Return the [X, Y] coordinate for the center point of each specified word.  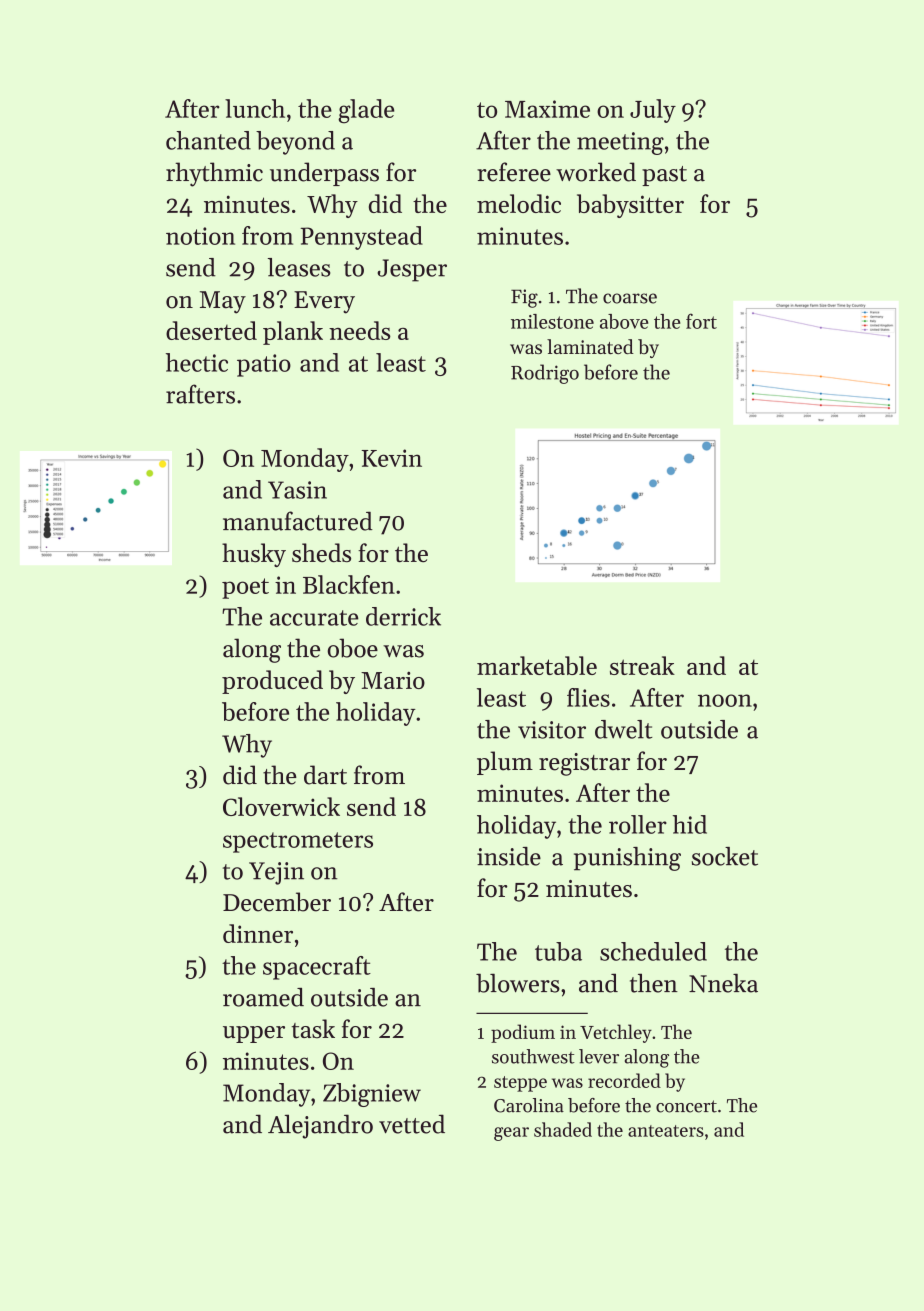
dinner [258, 933]
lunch [255, 108]
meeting [620, 143]
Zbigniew [372, 1095]
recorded [624, 1080]
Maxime [547, 109]
